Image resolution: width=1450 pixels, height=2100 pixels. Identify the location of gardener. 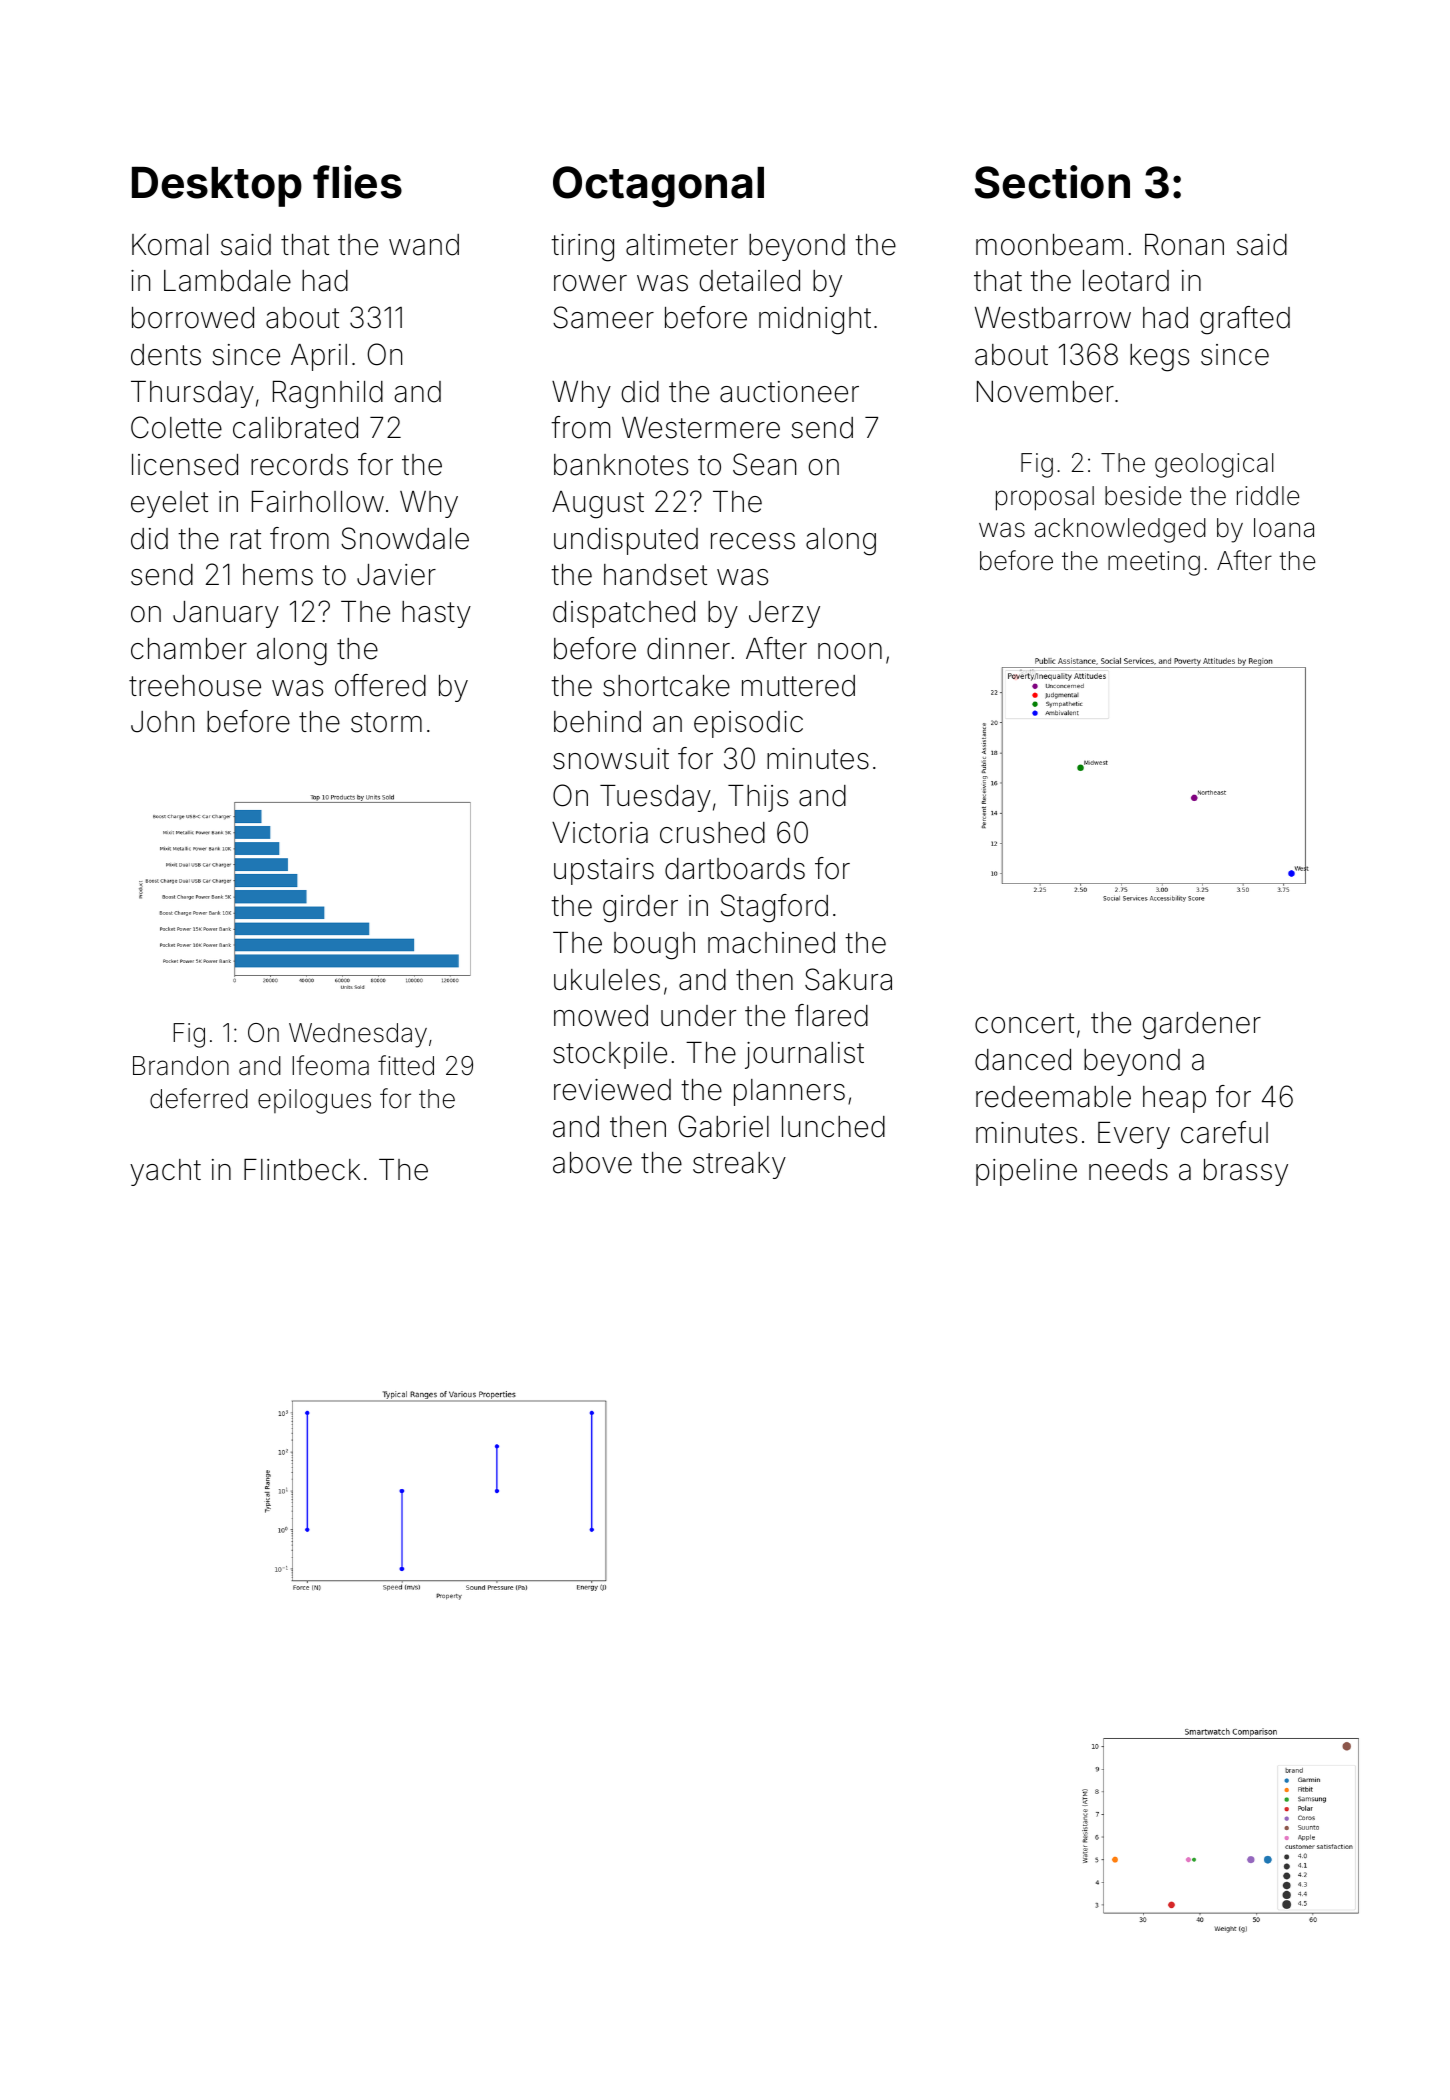
(1202, 1026).
